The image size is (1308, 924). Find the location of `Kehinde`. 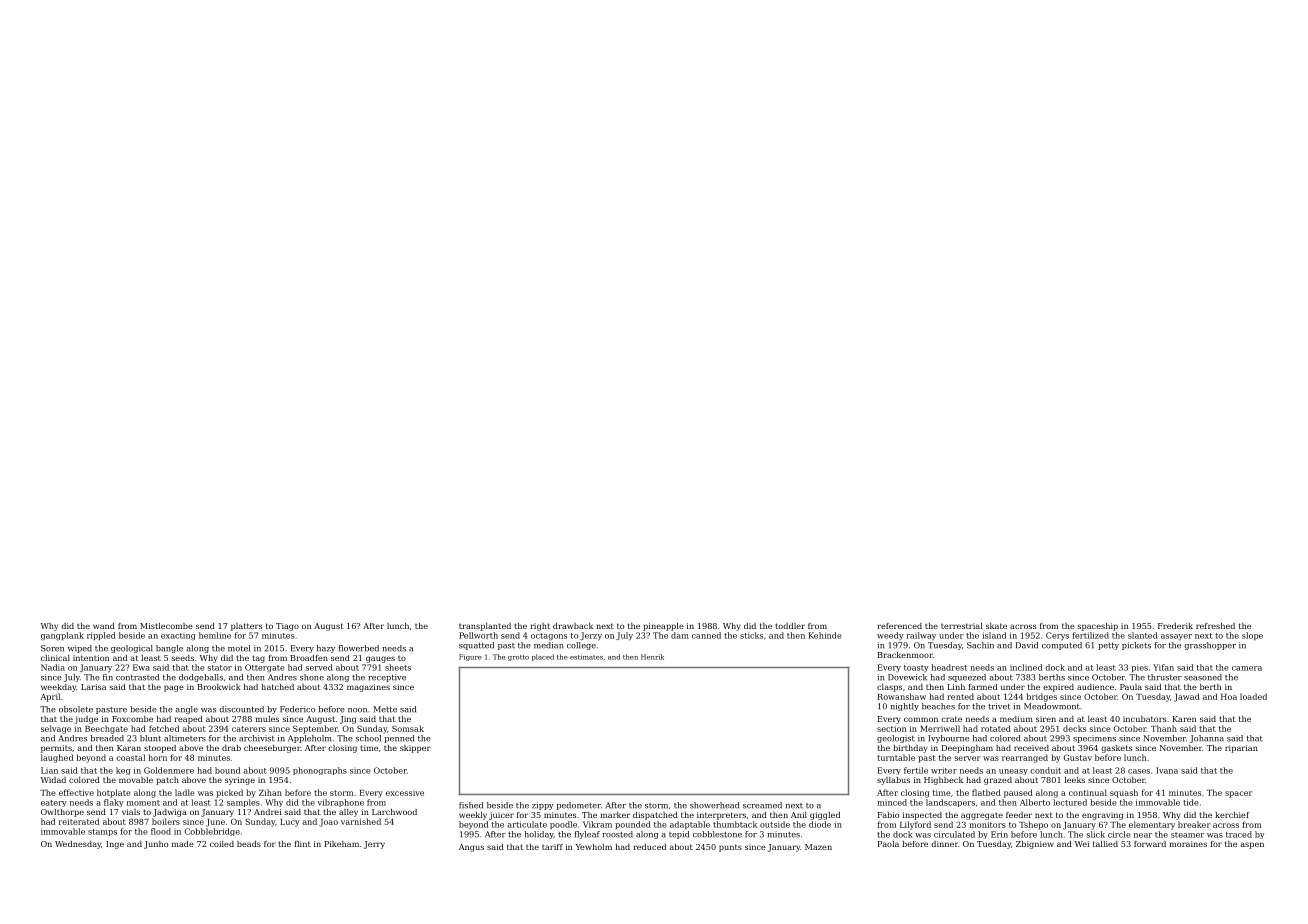

Kehinde is located at coordinates (825, 635).
